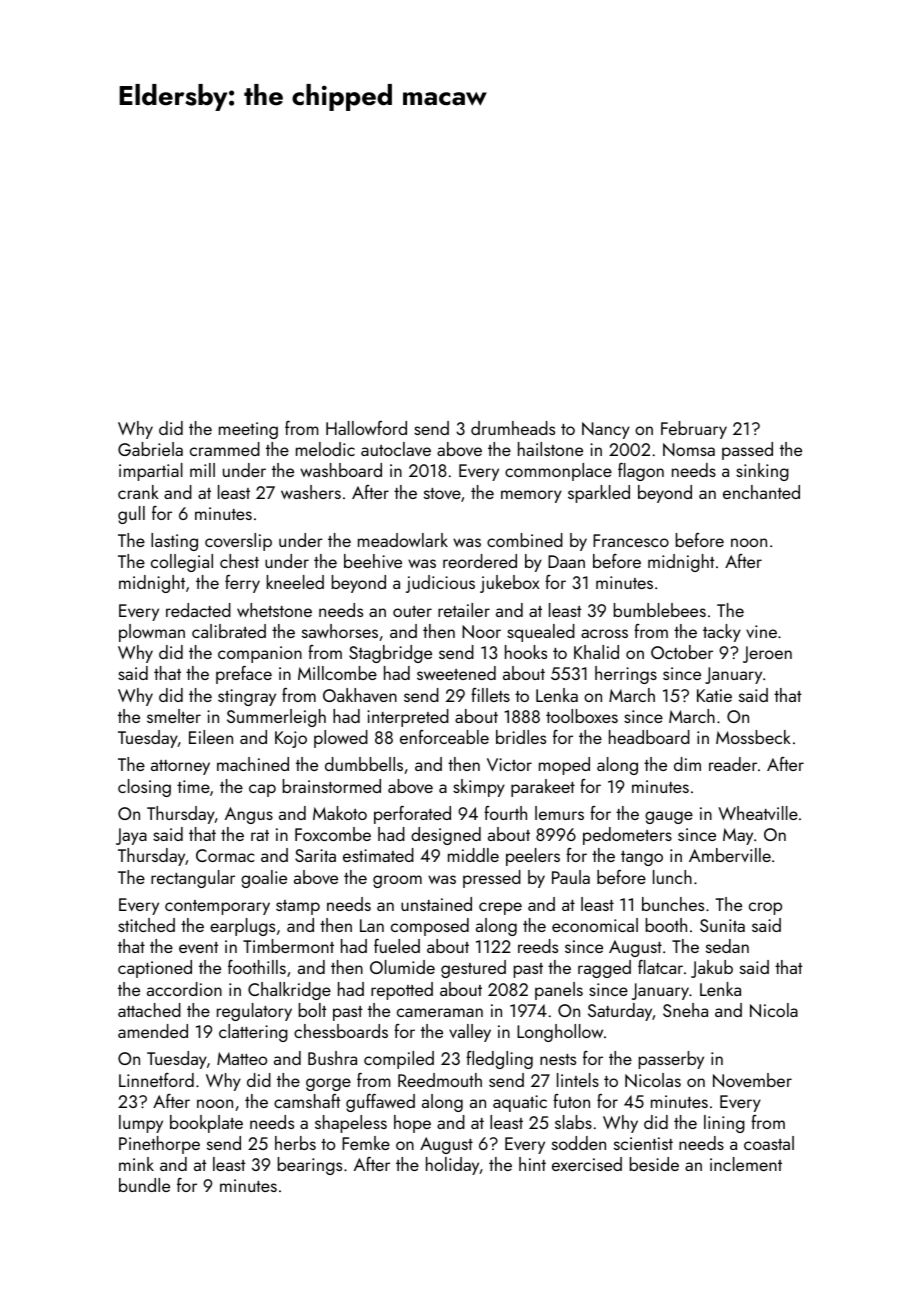 This page has height=1314, width=924. I want to click on sparkled, so click(599, 494).
